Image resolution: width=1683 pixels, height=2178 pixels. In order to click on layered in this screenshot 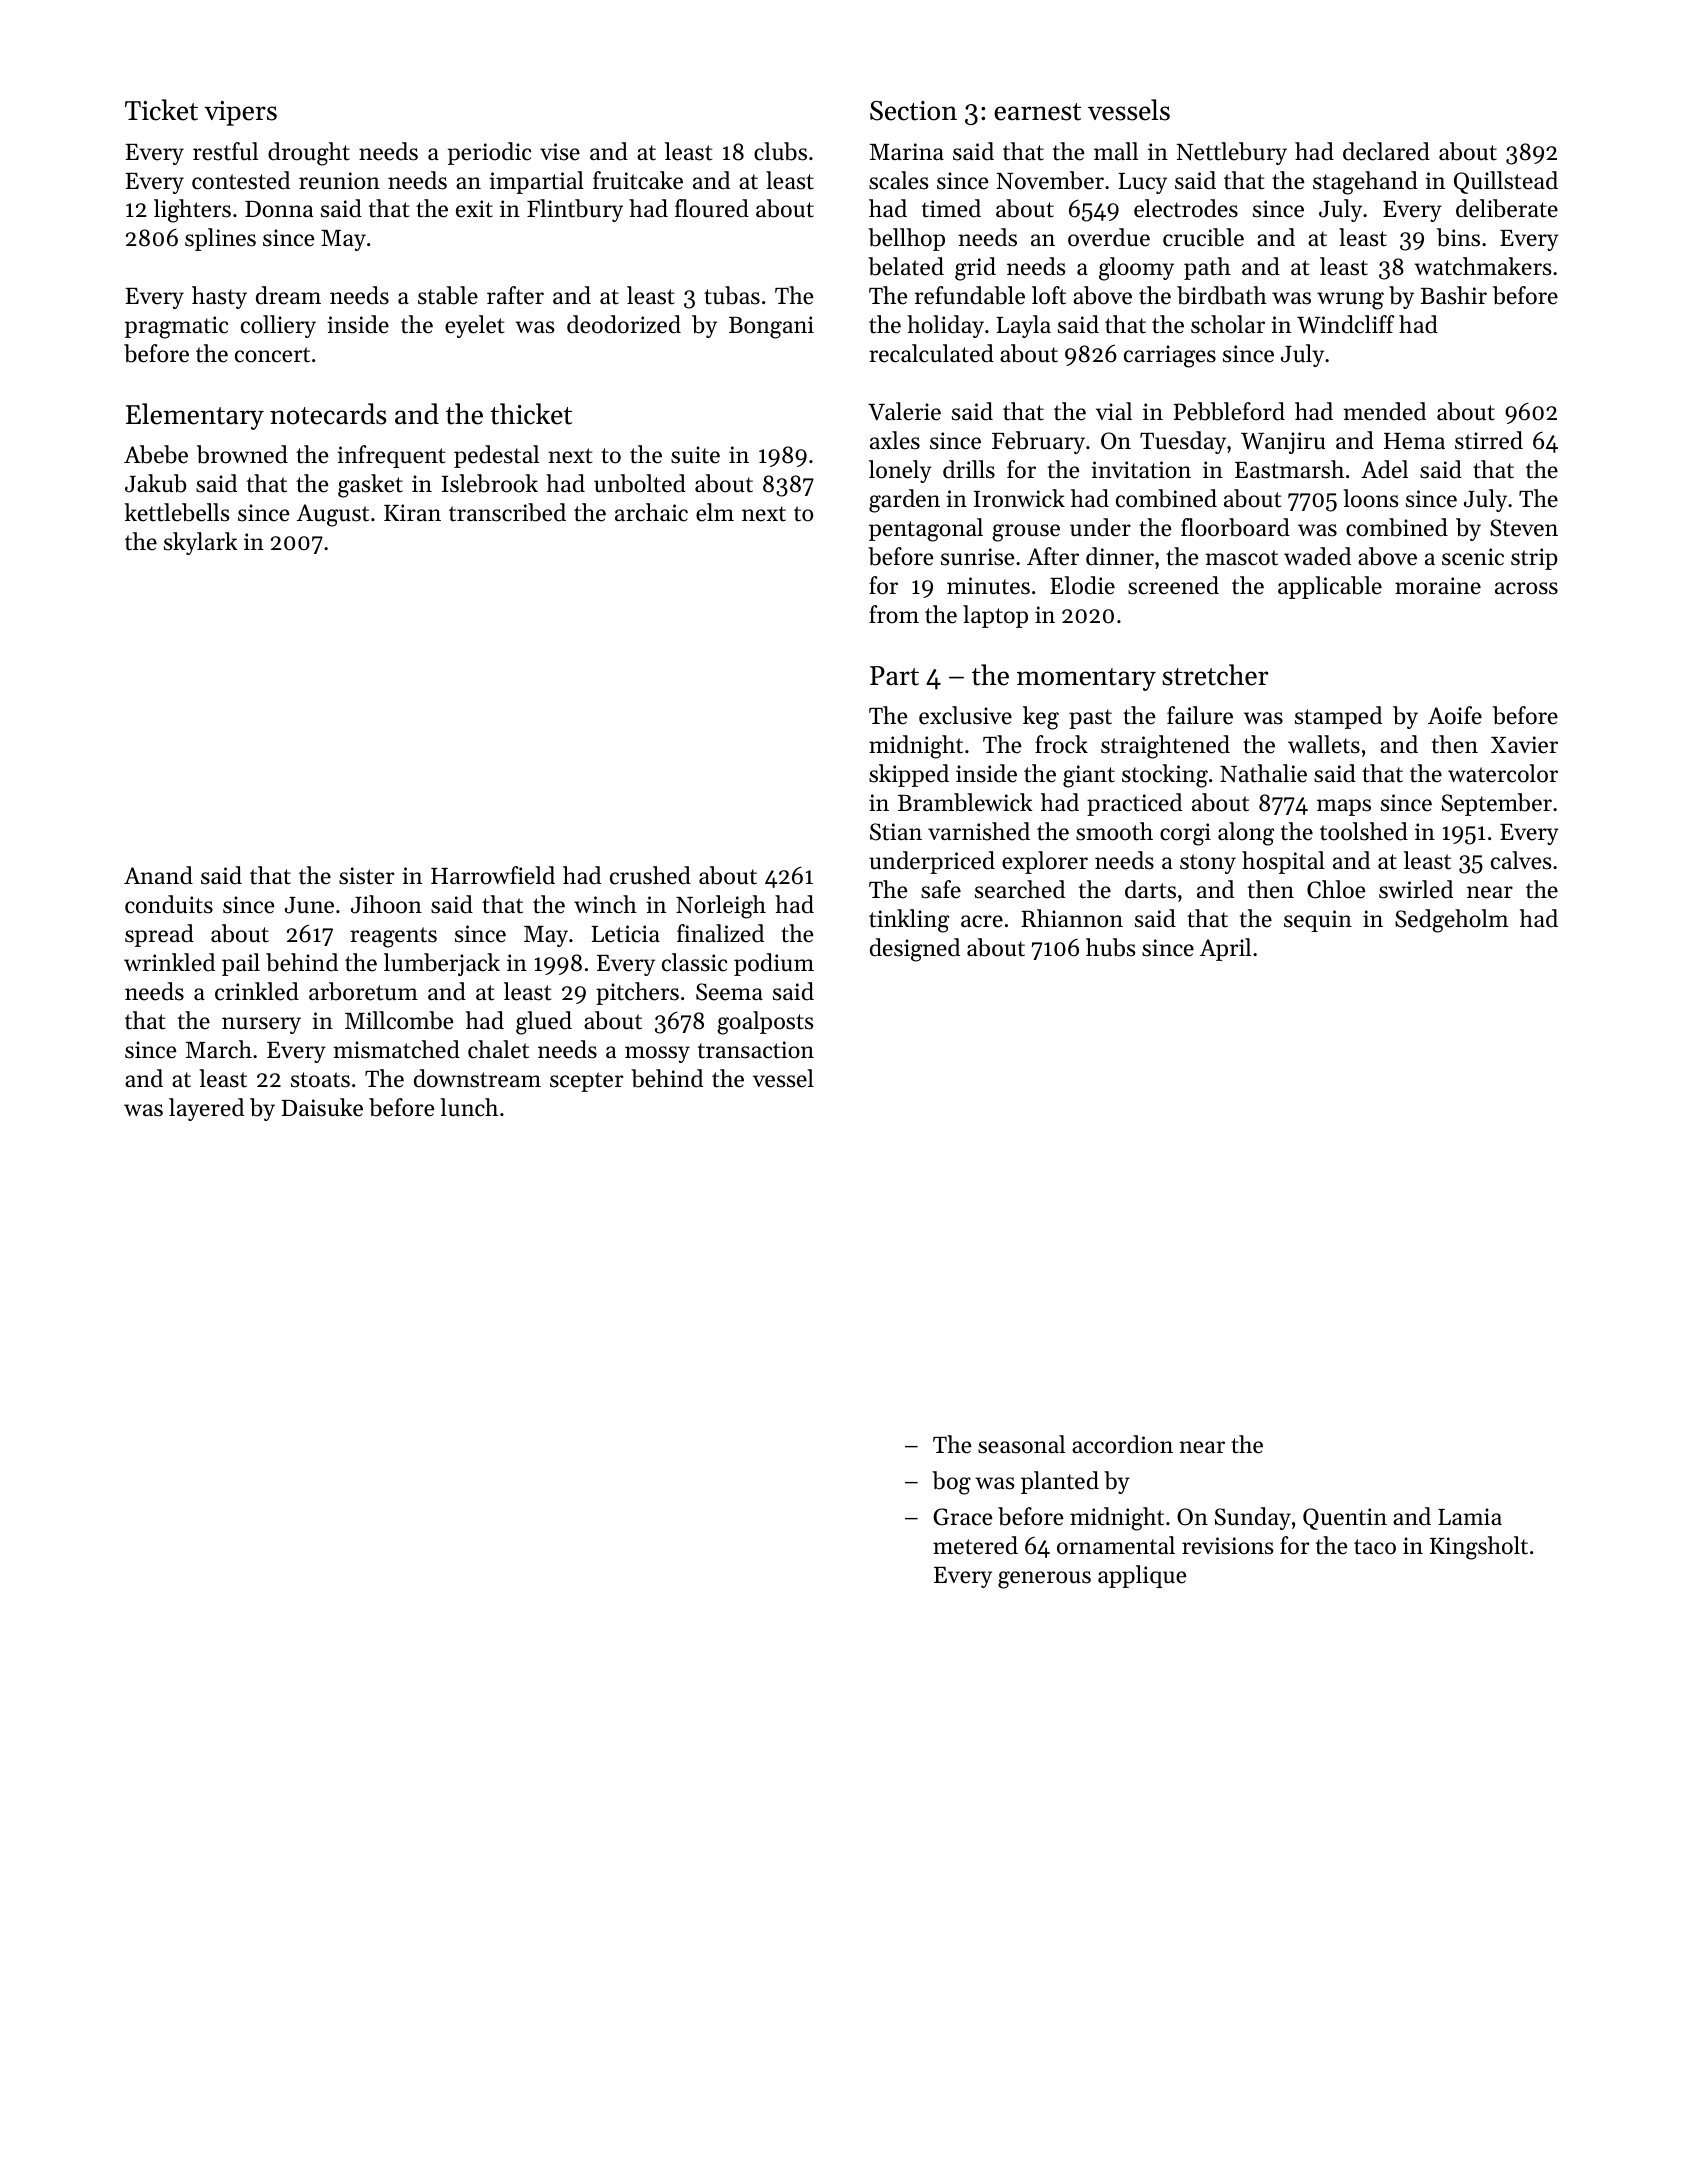, I will do `click(206, 1109)`.
